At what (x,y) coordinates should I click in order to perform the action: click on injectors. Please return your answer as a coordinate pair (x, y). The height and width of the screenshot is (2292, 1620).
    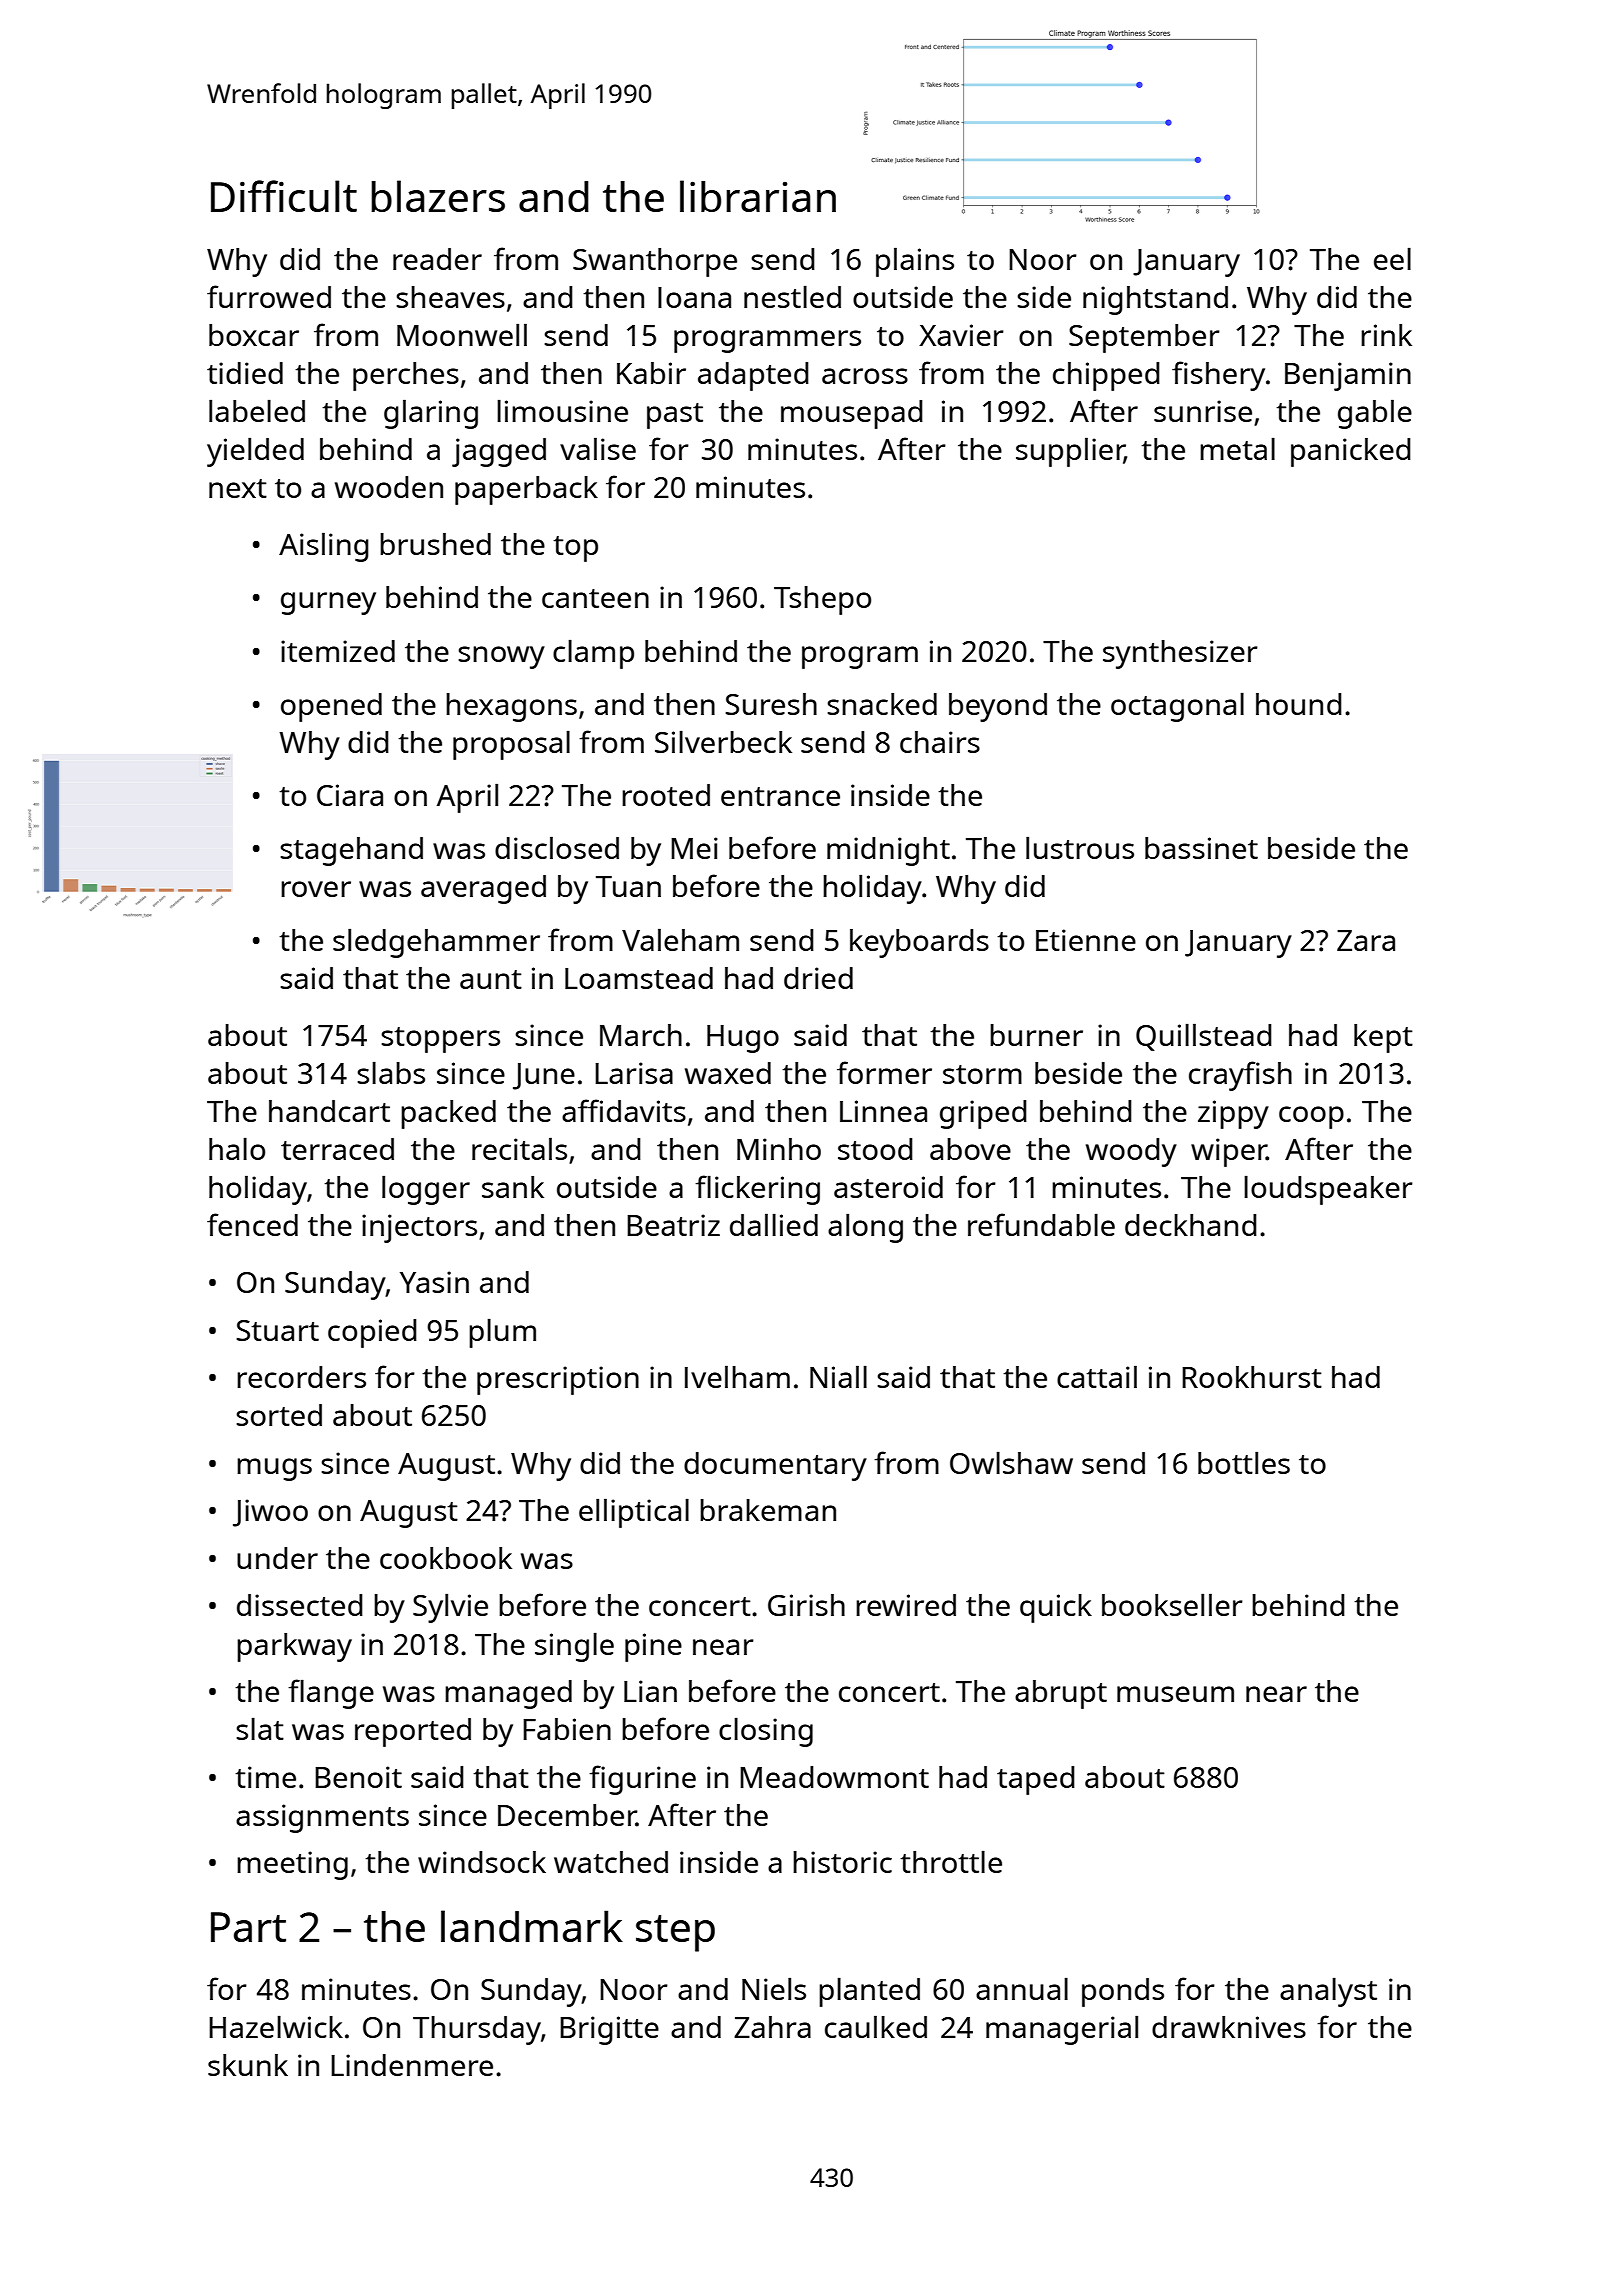
    Looking at the image, I should click on (419, 1228).
